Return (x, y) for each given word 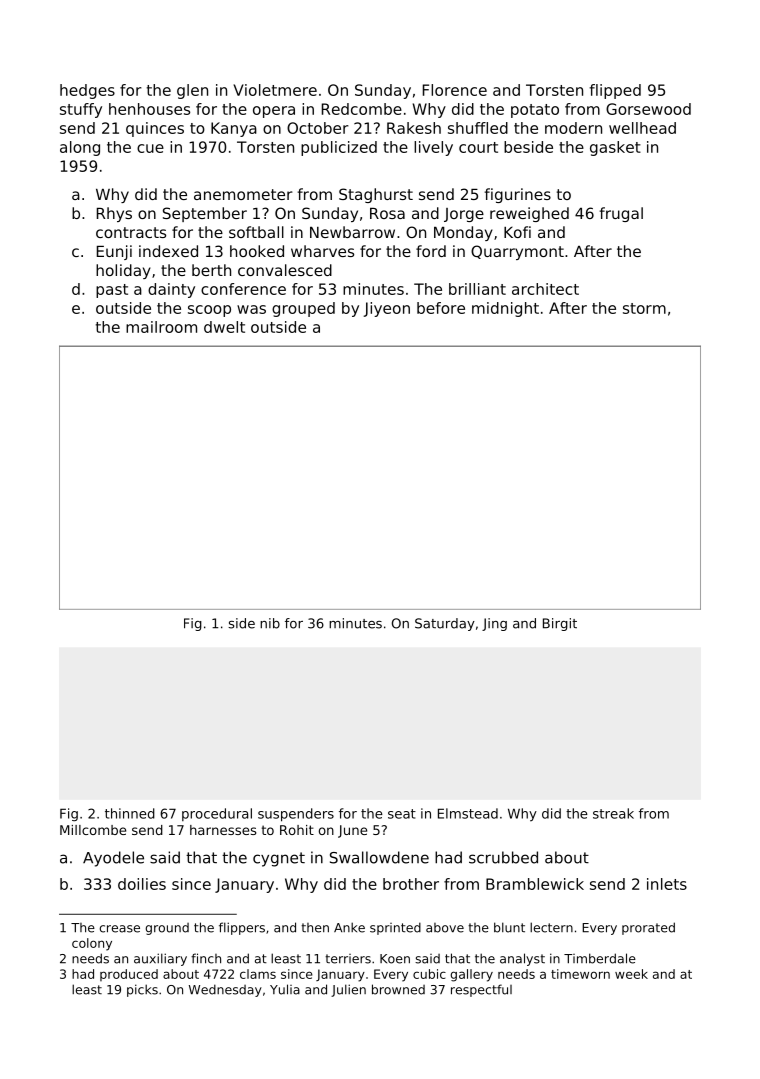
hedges (87, 91)
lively (433, 148)
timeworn (580, 974)
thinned (130, 813)
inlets (667, 884)
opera (274, 112)
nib (270, 623)
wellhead (642, 128)
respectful (481, 990)
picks (142, 990)
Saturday (445, 624)
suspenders (296, 815)
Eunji (114, 252)
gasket (615, 148)
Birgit (560, 624)
